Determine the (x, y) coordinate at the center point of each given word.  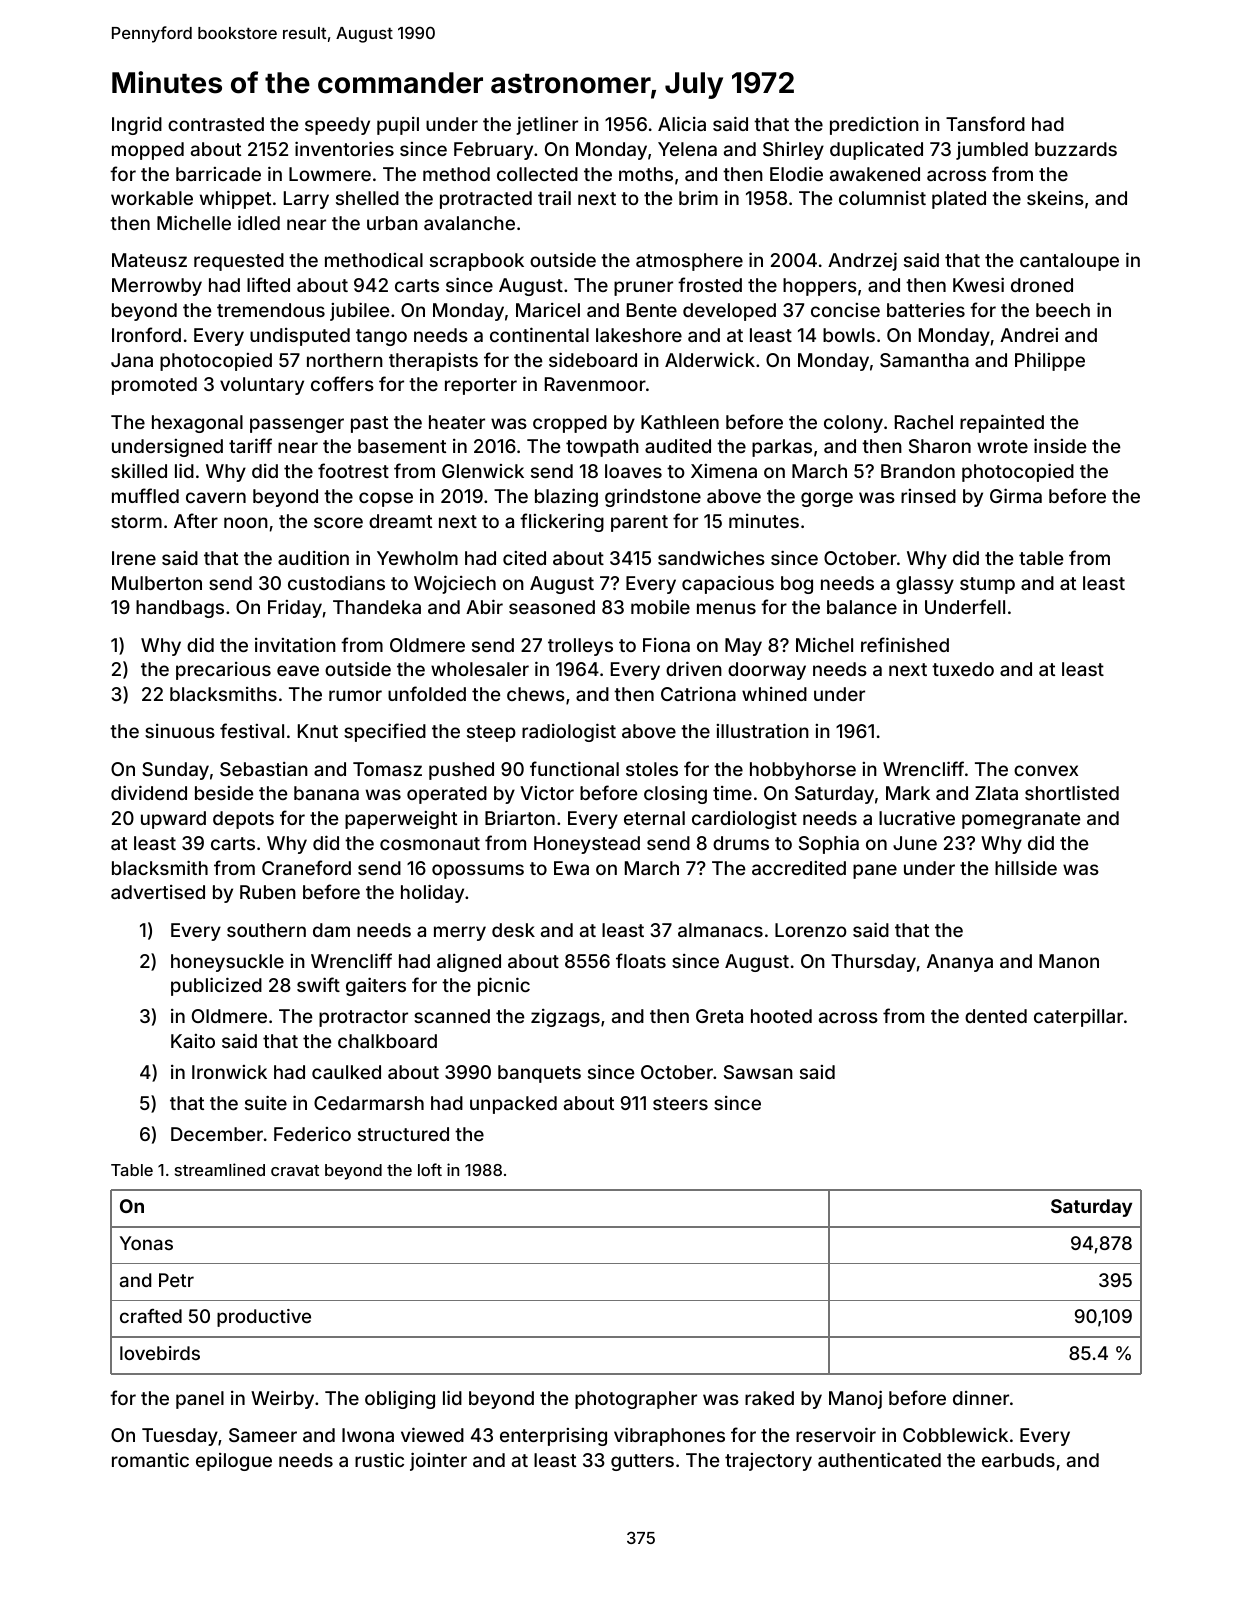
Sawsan (758, 1072)
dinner (981, 1398)
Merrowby (157, 287)
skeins (1055, 198)
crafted (151, 1316)
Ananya (960, 963)
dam (331, 930)
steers (680, 1103)
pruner (643, 288)
